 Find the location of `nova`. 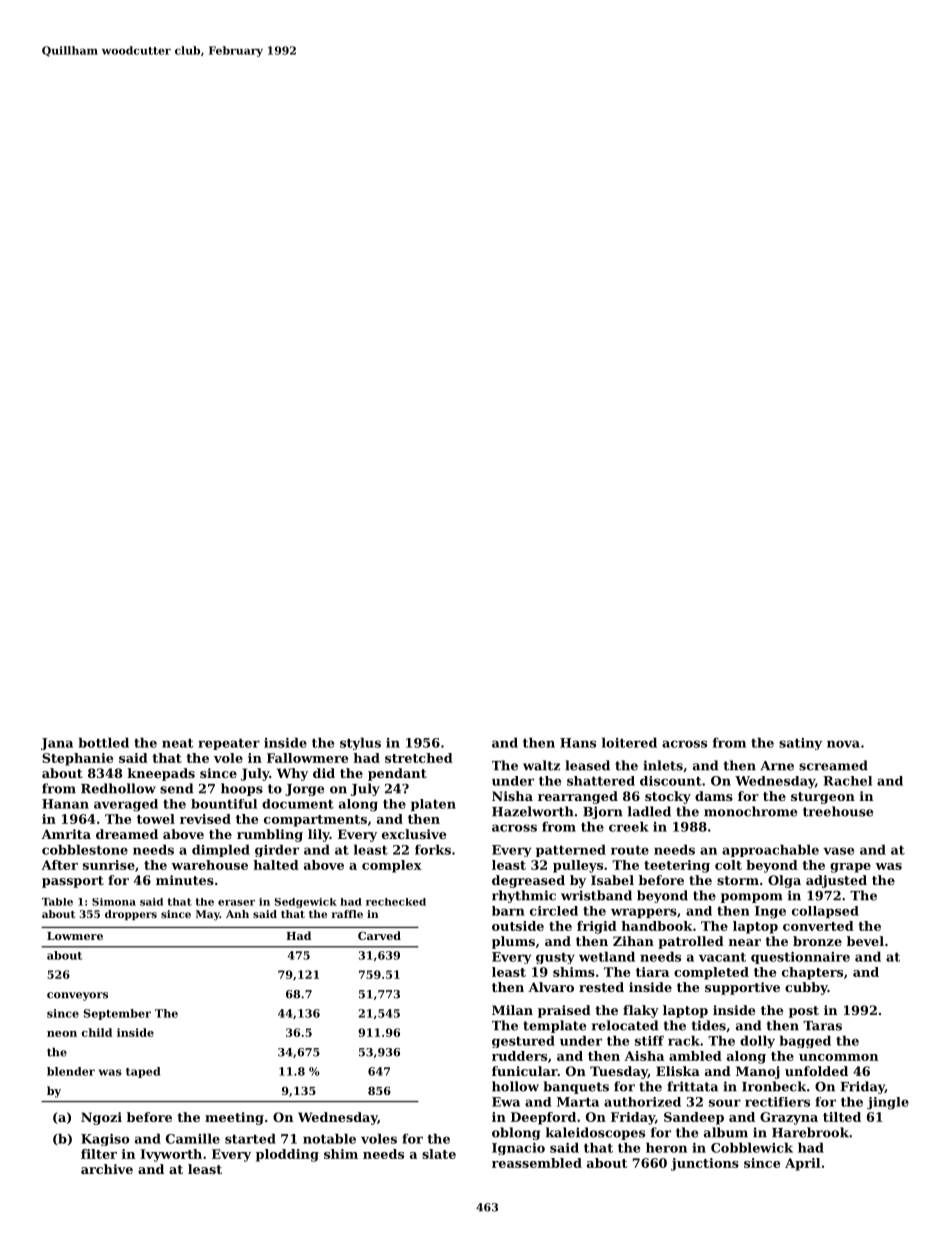

nova is located at coordinates (843, 744).
